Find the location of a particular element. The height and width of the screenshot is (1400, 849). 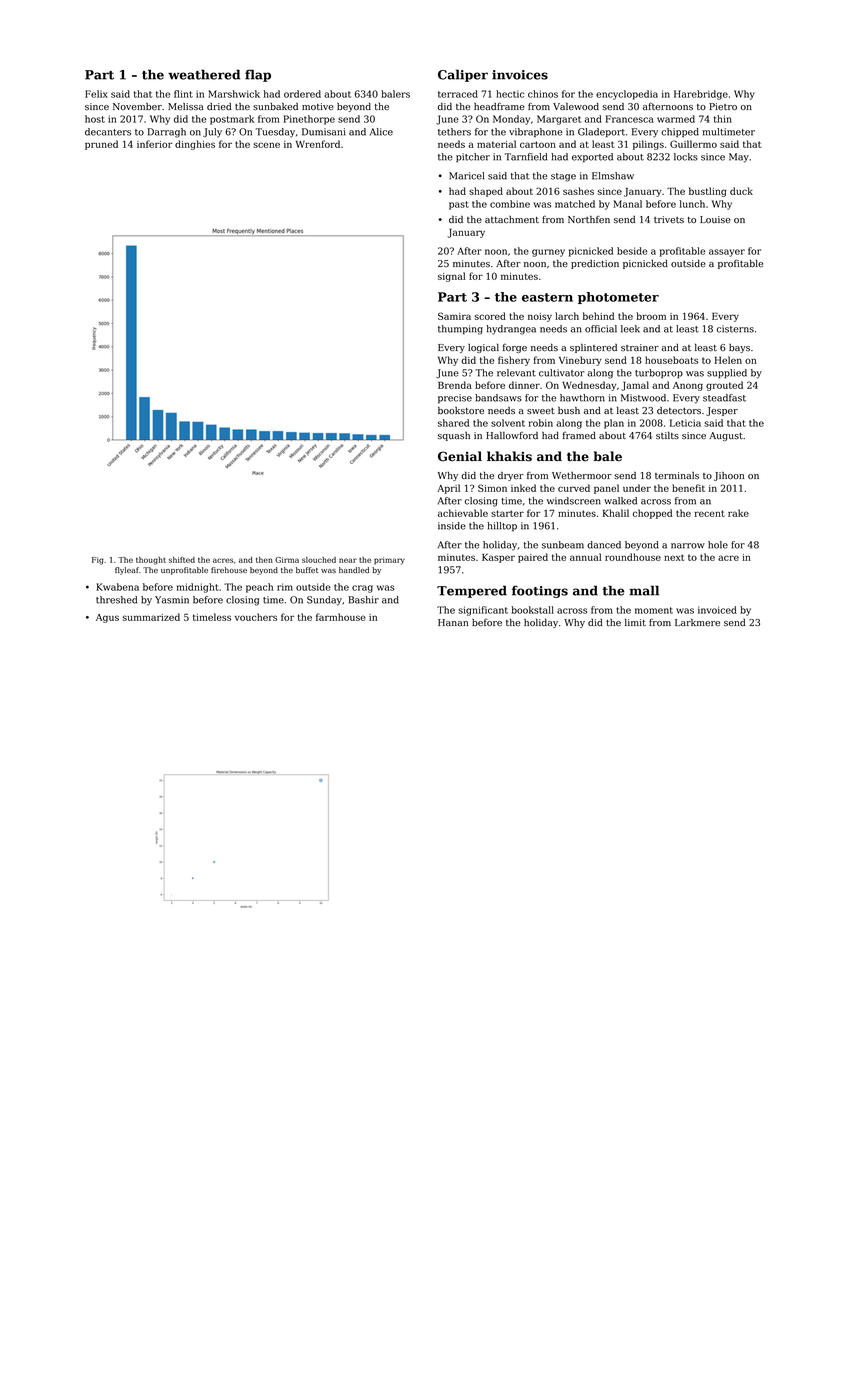

panel is located at coordinates (606, 489).
